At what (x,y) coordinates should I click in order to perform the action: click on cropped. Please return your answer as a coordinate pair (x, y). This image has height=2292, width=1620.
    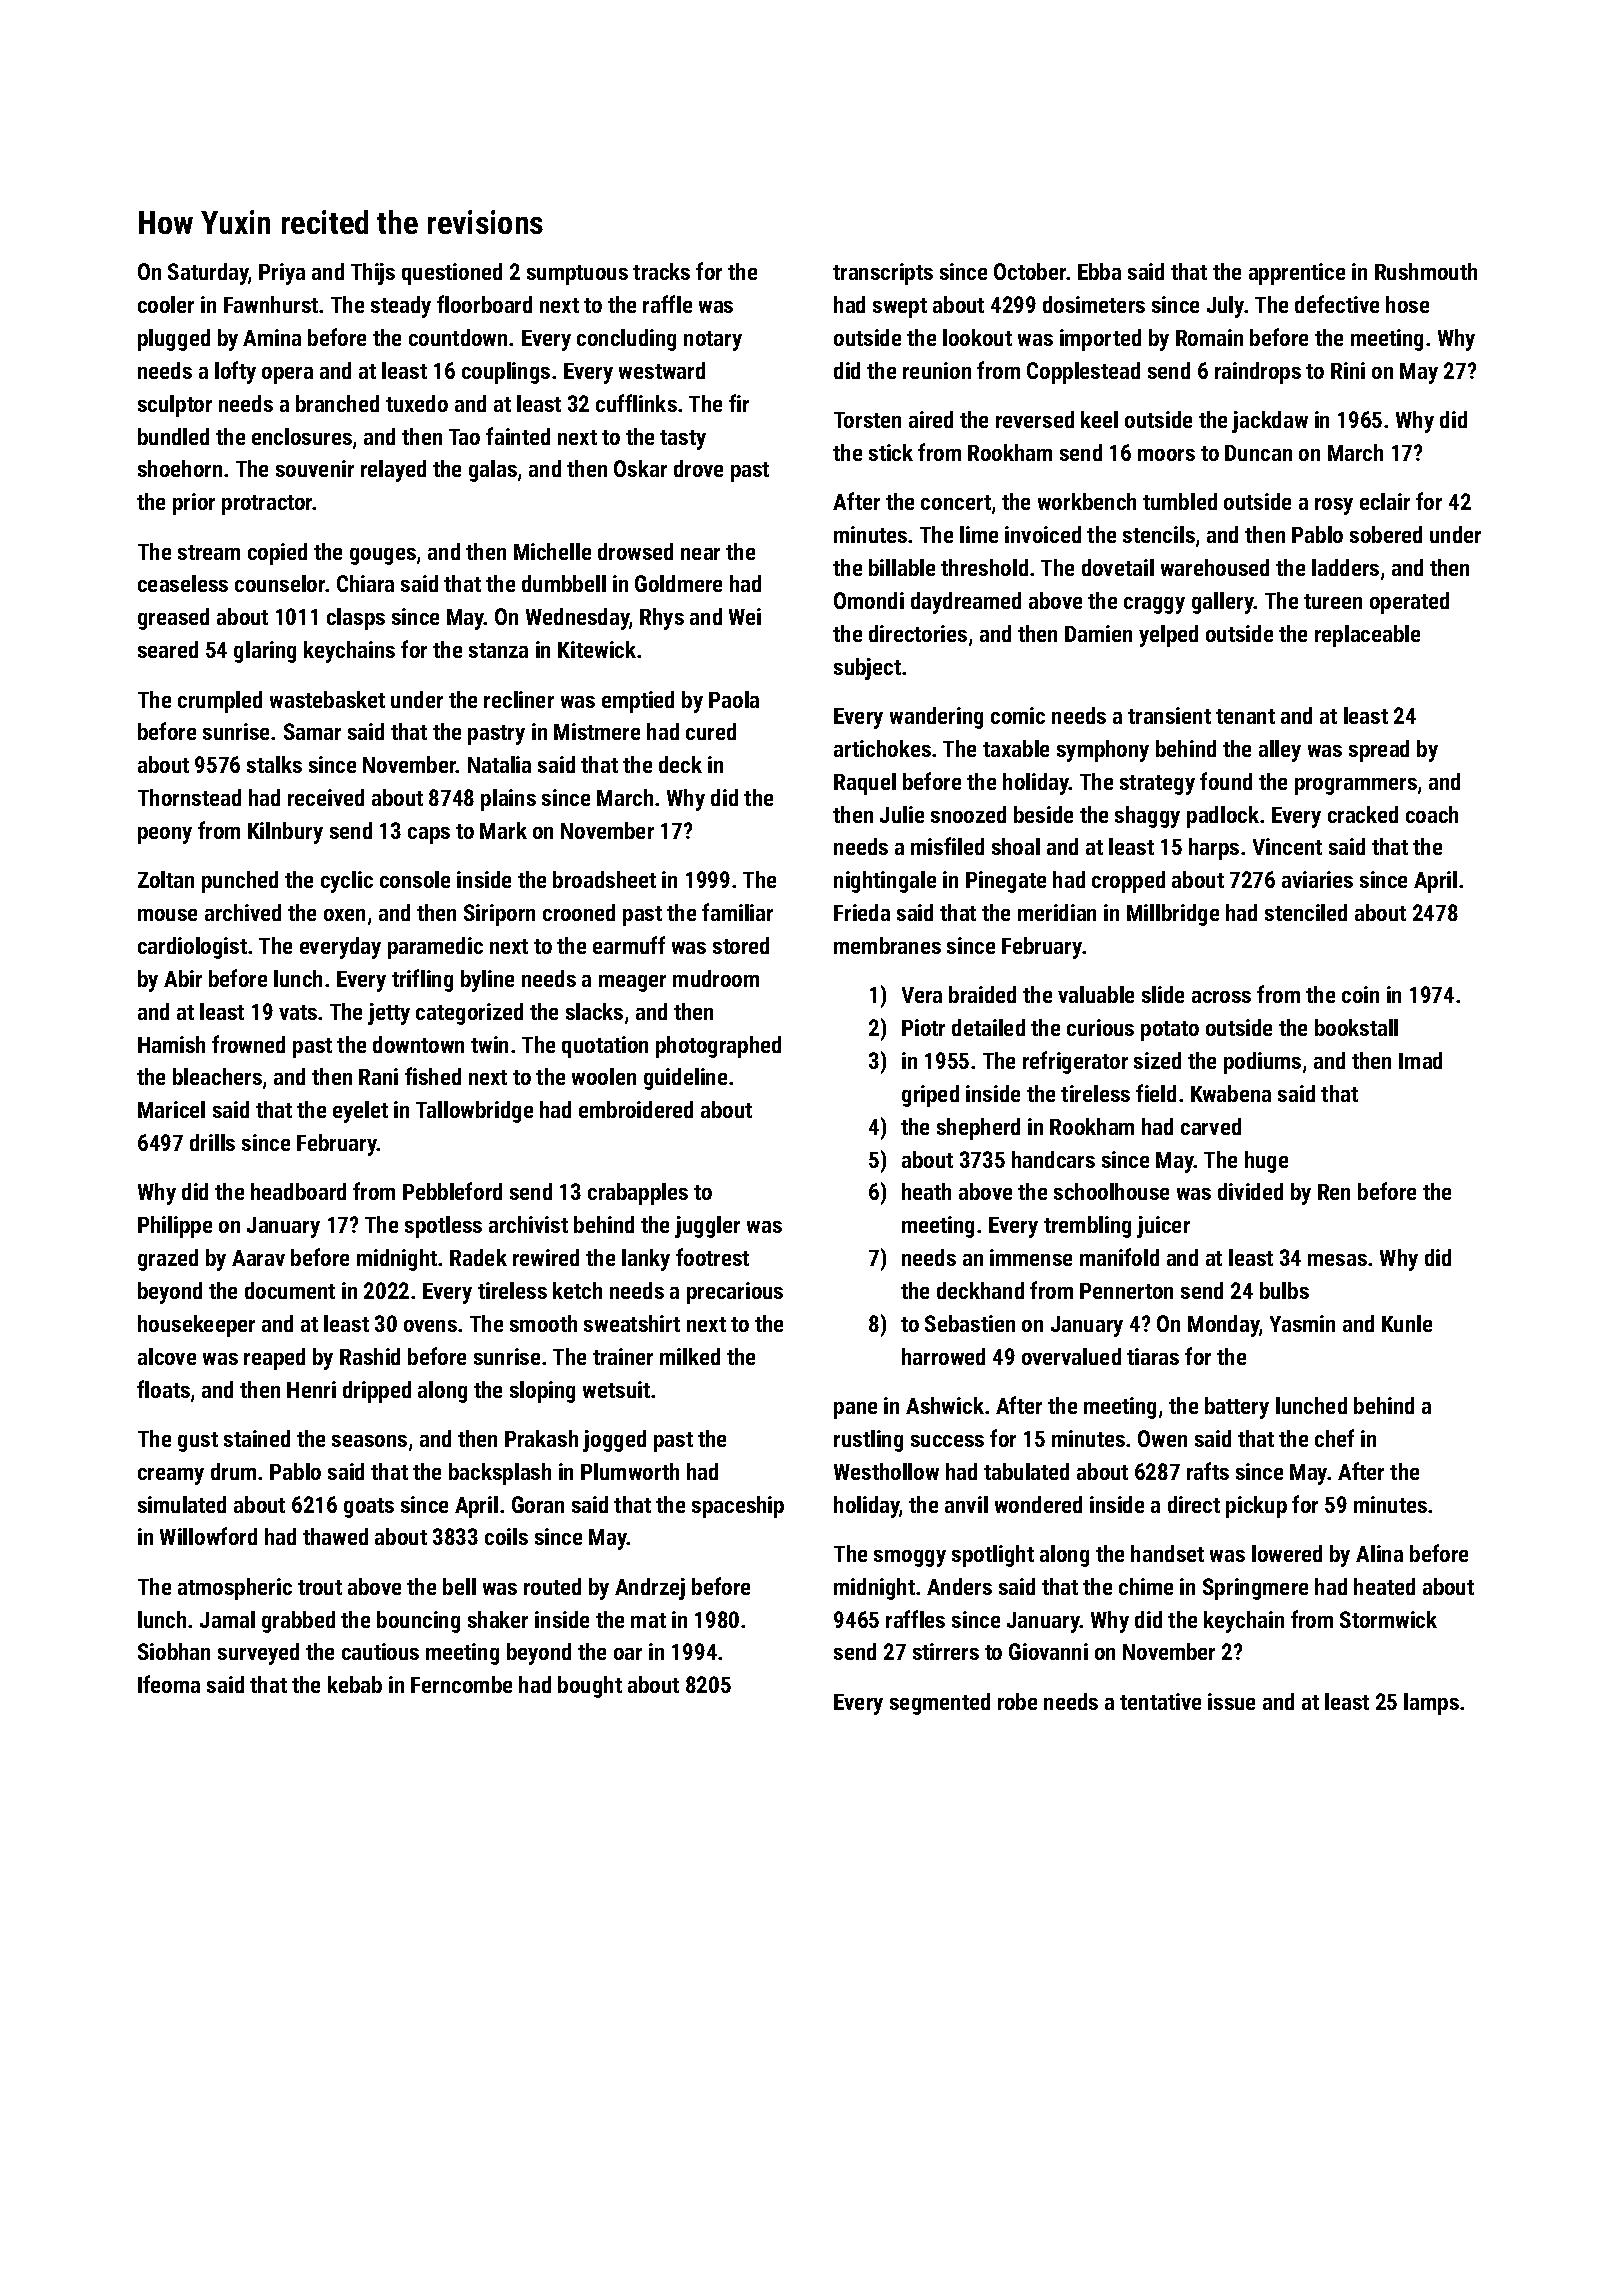
    Looking at the image, I should click on (1128, 882).
